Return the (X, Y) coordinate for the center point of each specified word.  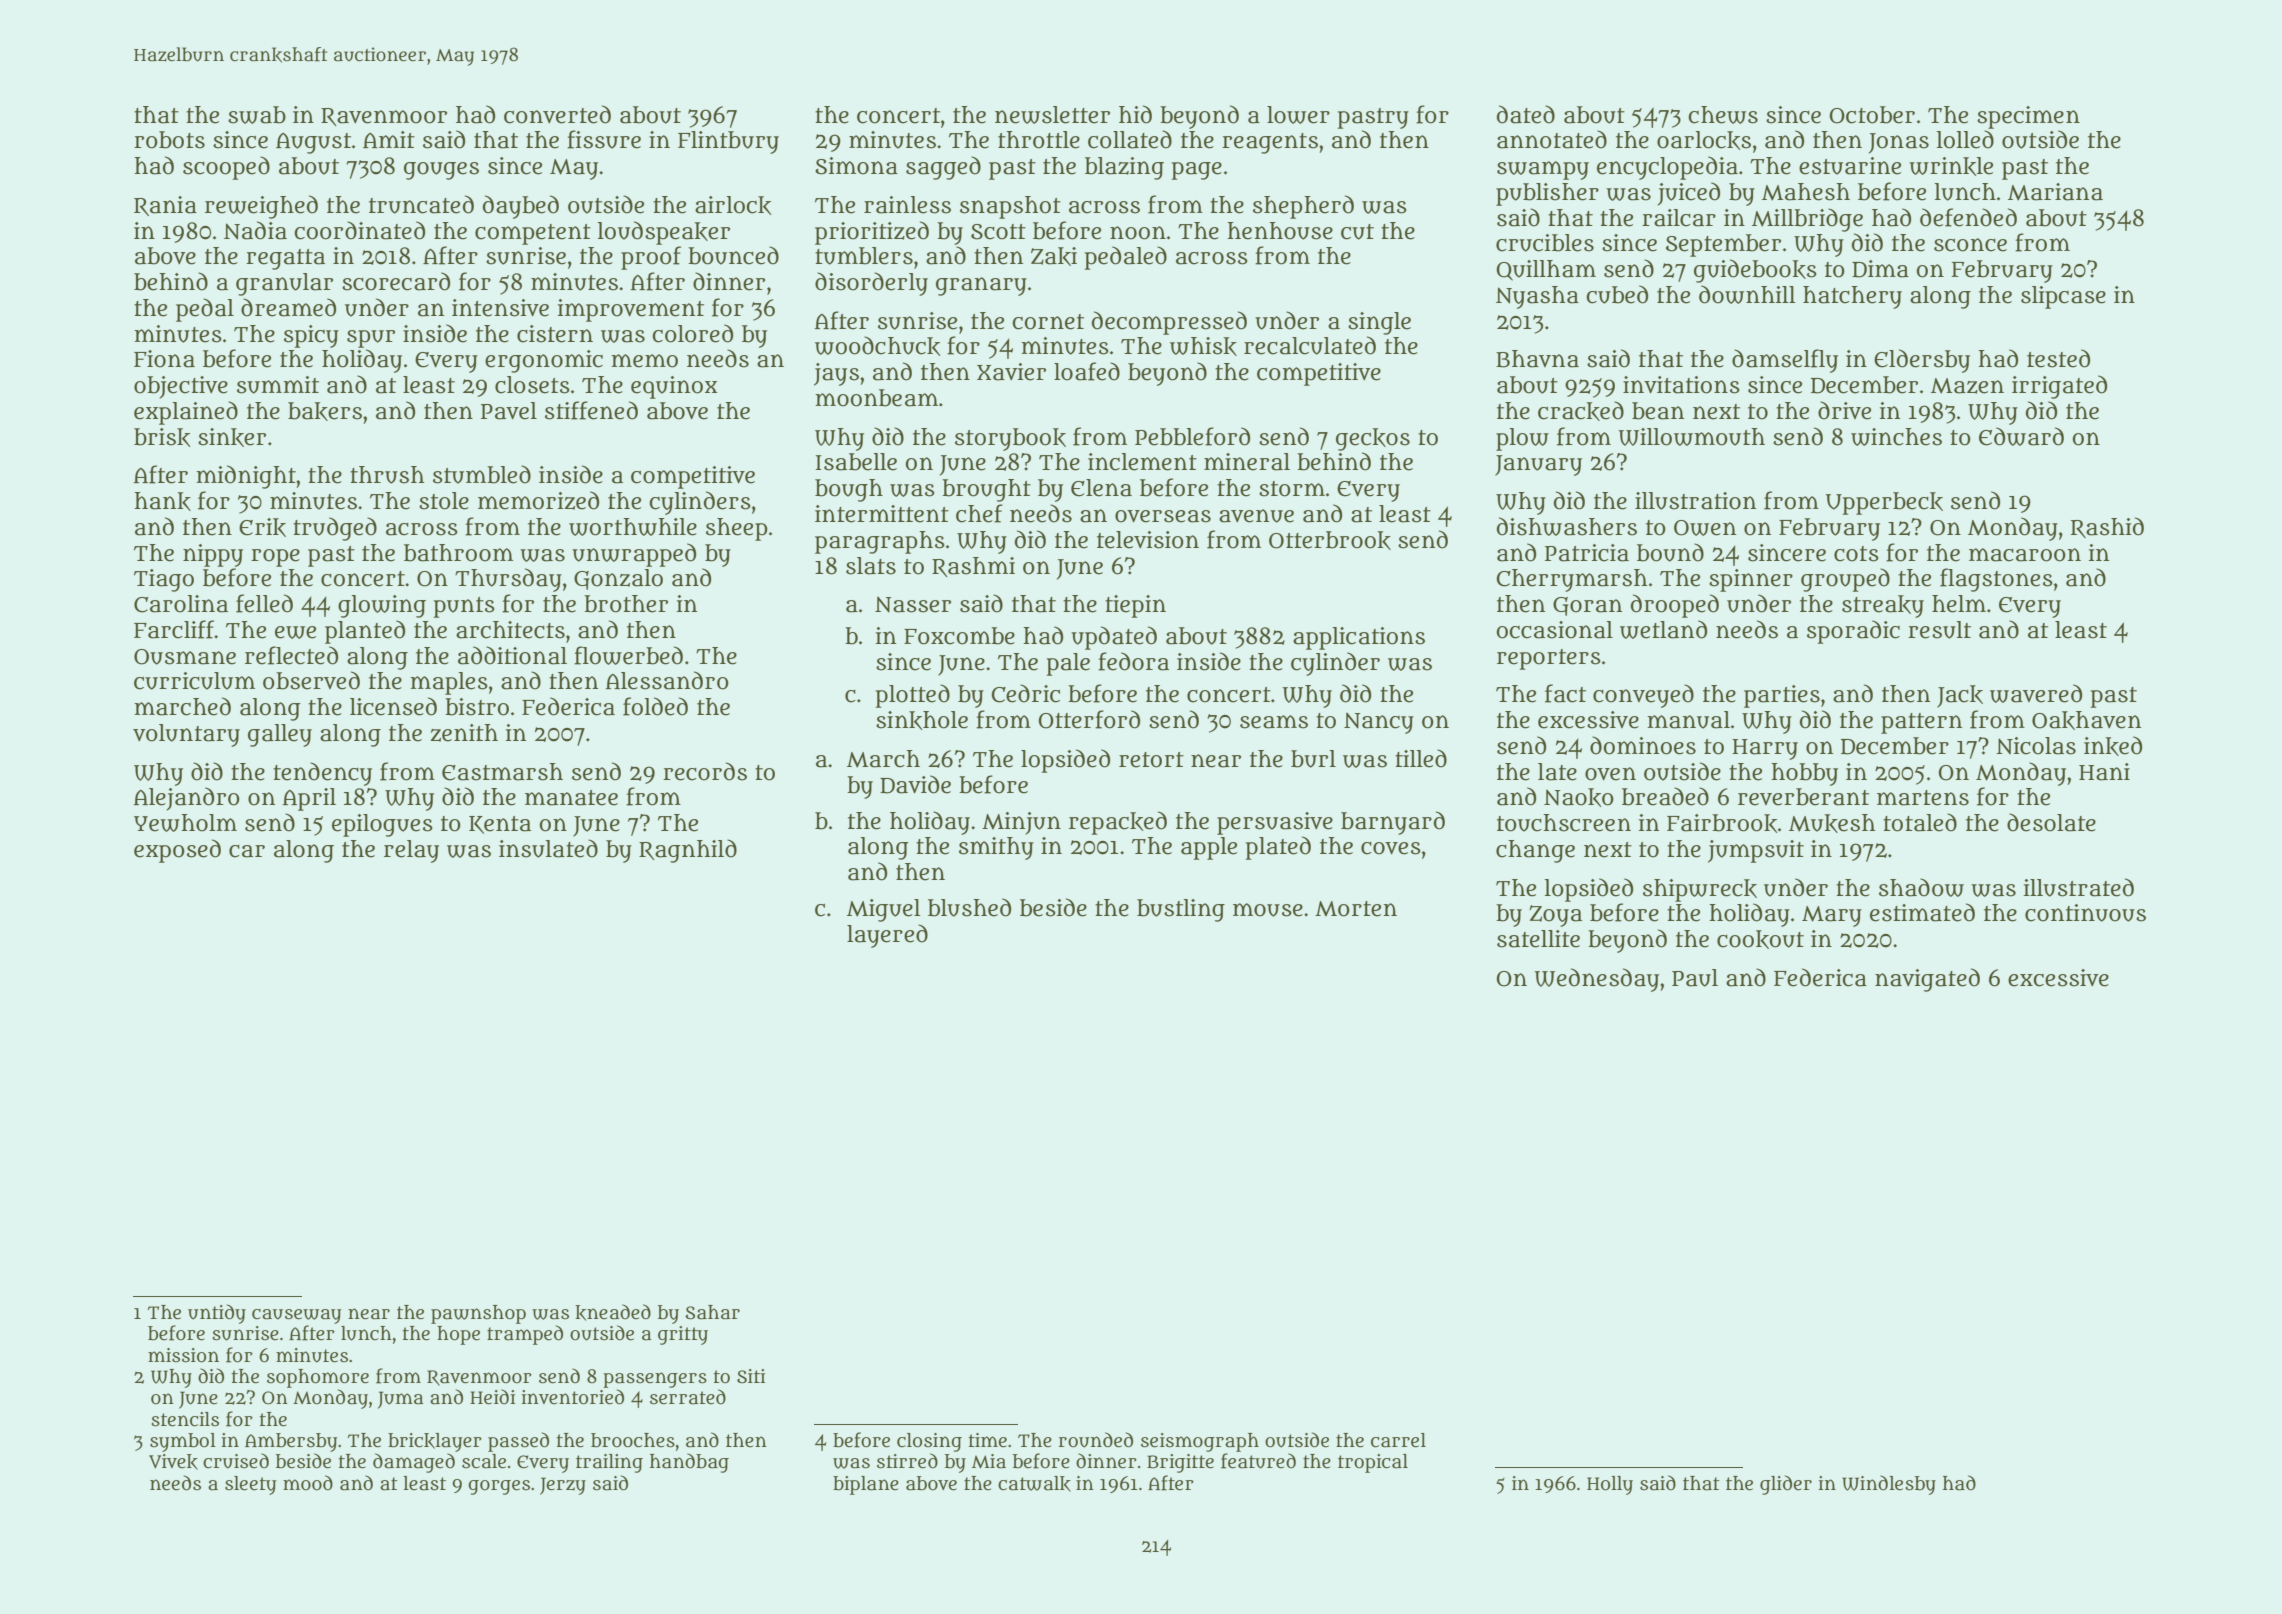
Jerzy (563, 1486)
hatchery (1852, 297)
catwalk (1034, 1484)
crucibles (1545, 243)
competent (533, 234)
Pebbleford (1192, 436)
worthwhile (633, 527)
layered (887, 936)
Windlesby (1889, 1485)
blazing (1124, 168)
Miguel (884, 910)
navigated (1927, 980)
